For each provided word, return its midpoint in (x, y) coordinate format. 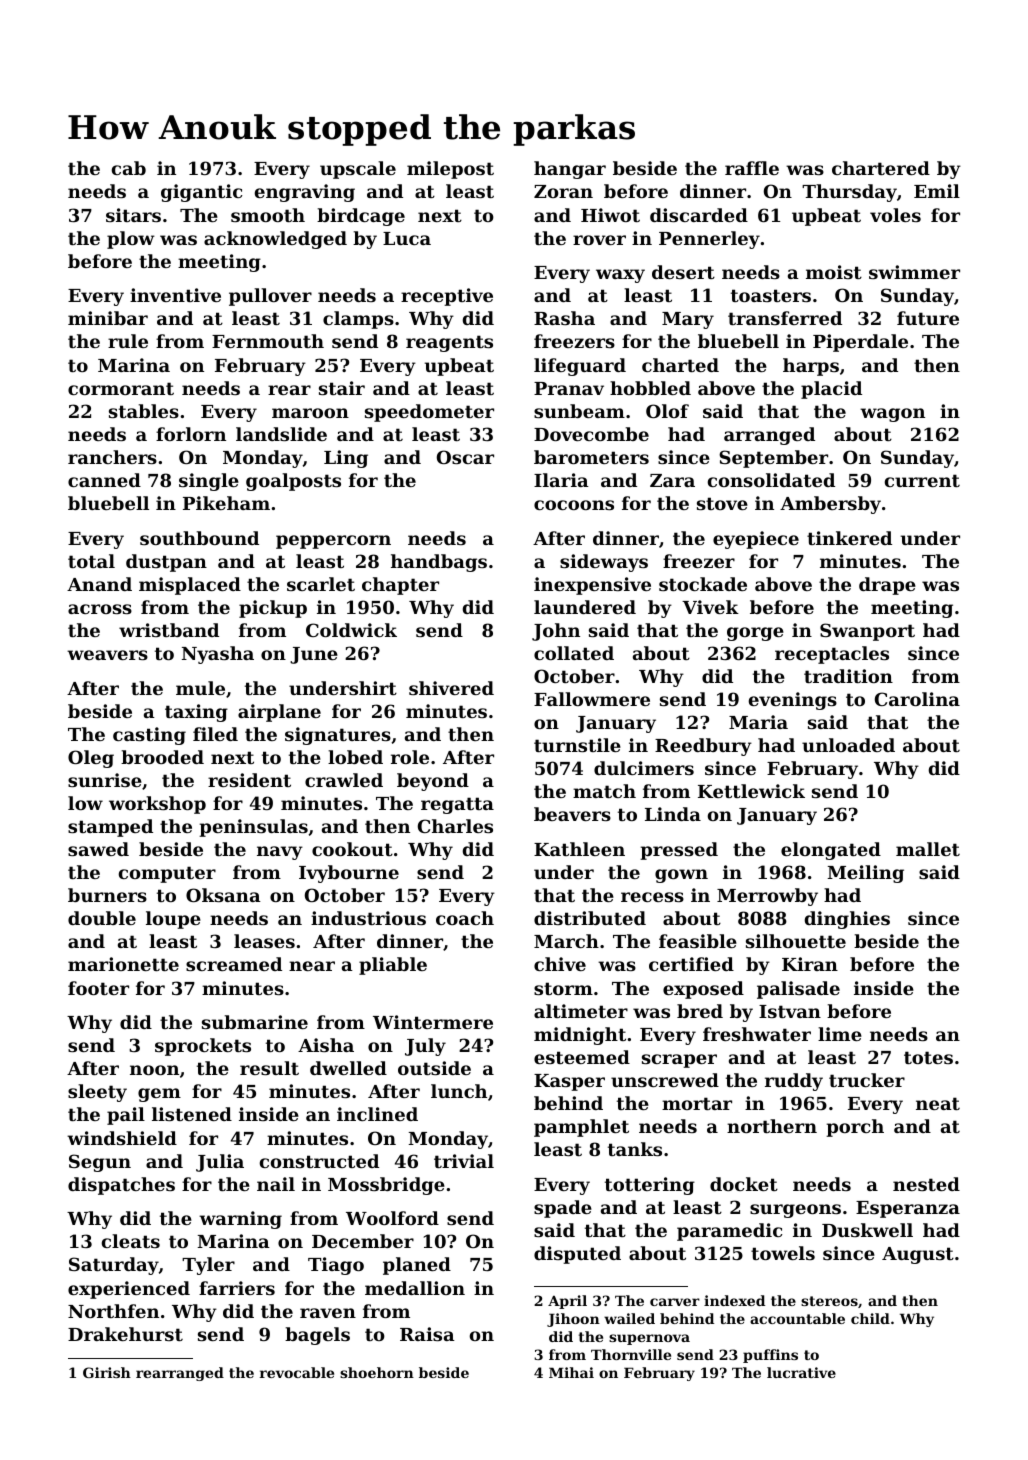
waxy (620, 276)
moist (834, 272)
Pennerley (709, 240)
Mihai (571, 1372)
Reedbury (703, 747)
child (870, 1318)
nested (926, 1184)
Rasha (564, 318)
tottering (650, 1186)
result (269, 1068)
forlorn (191, 434)
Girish (107, 1372)
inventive (175, 295)
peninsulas (253, 828)
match (604, 791)
